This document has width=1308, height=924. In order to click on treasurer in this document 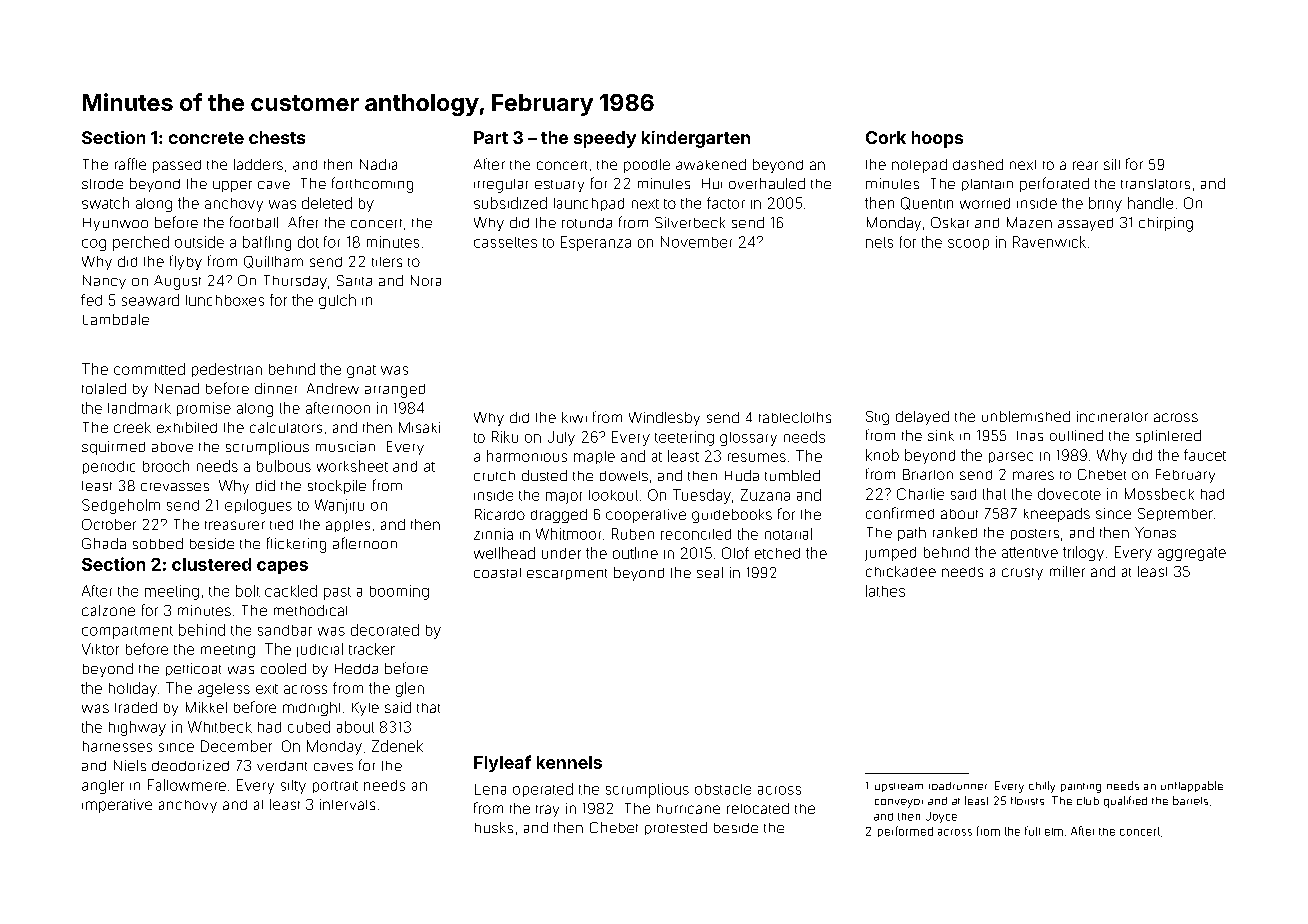, I will do `click(235, 525)`.
